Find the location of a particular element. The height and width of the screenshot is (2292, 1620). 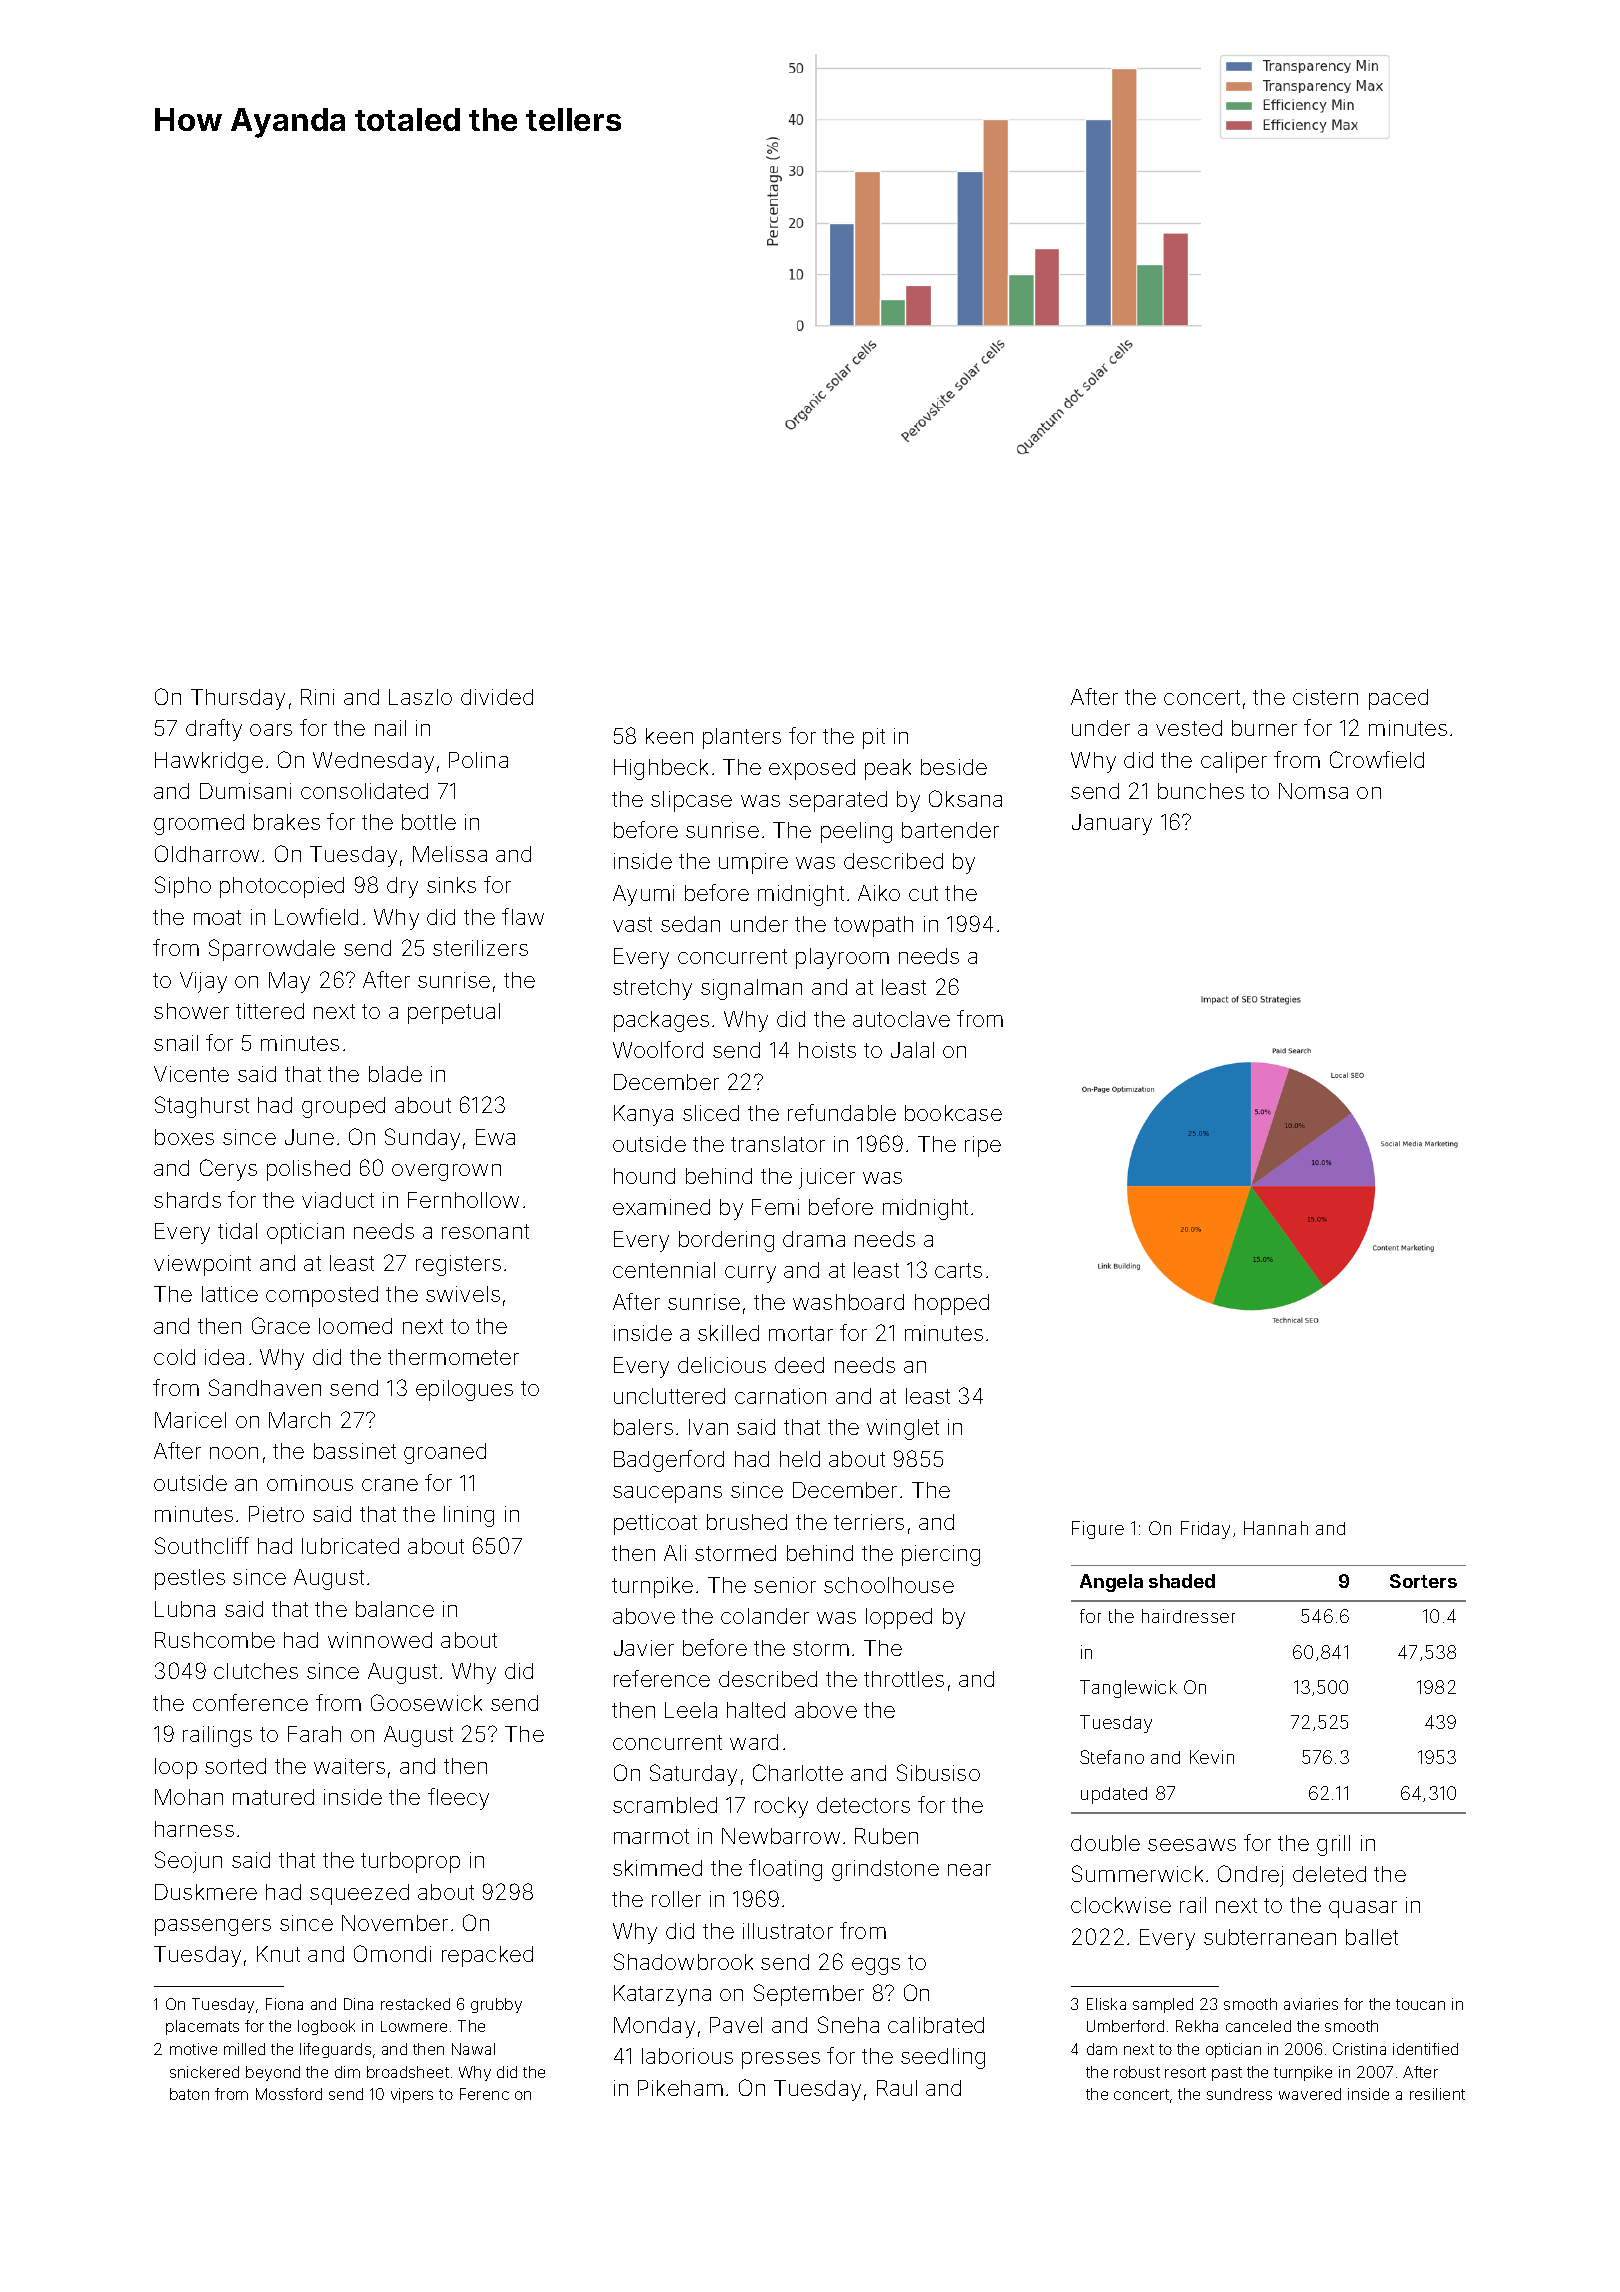

vested is located at coordinates (1189, 728).
